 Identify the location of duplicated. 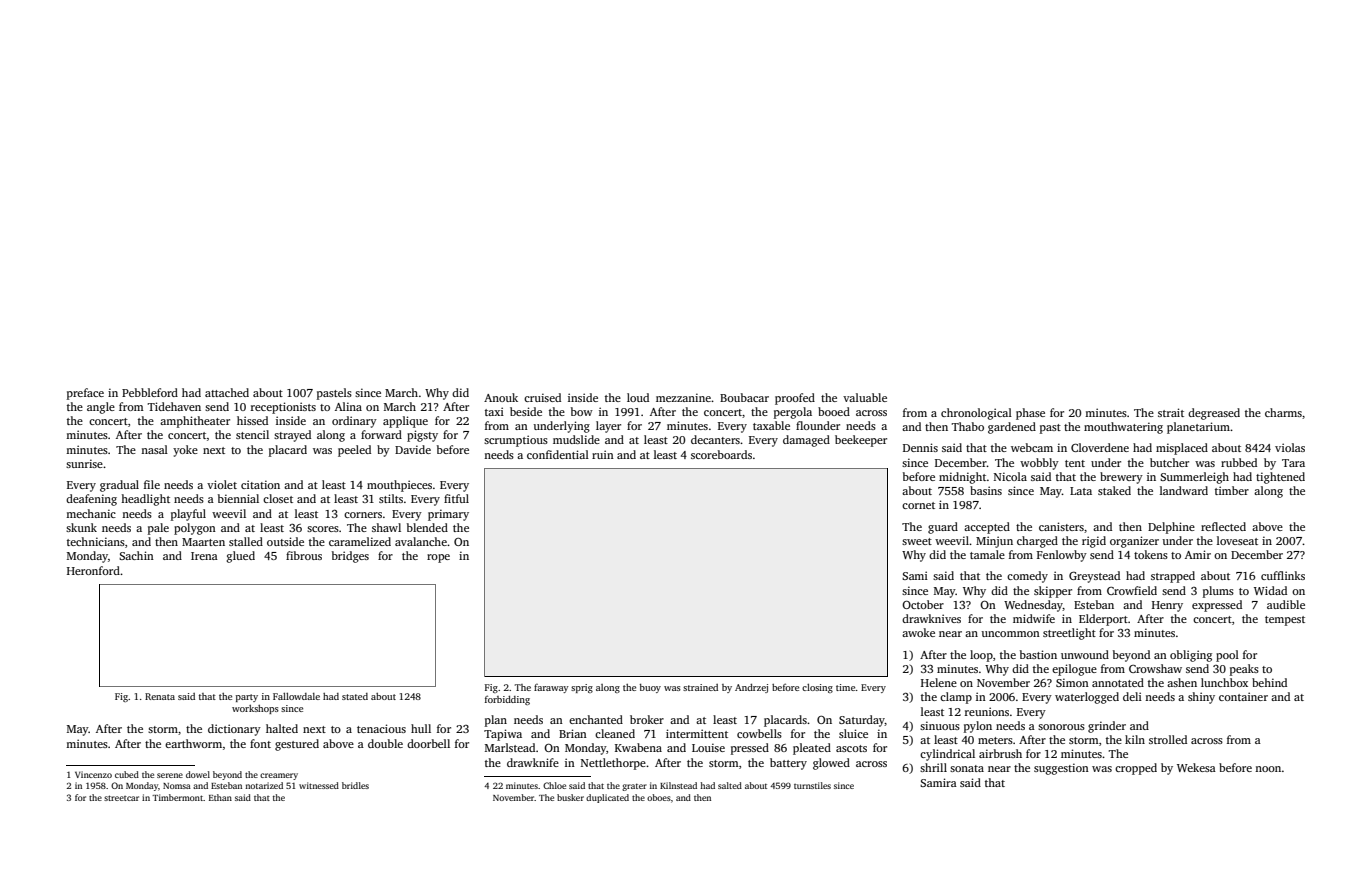
(607, 798).
